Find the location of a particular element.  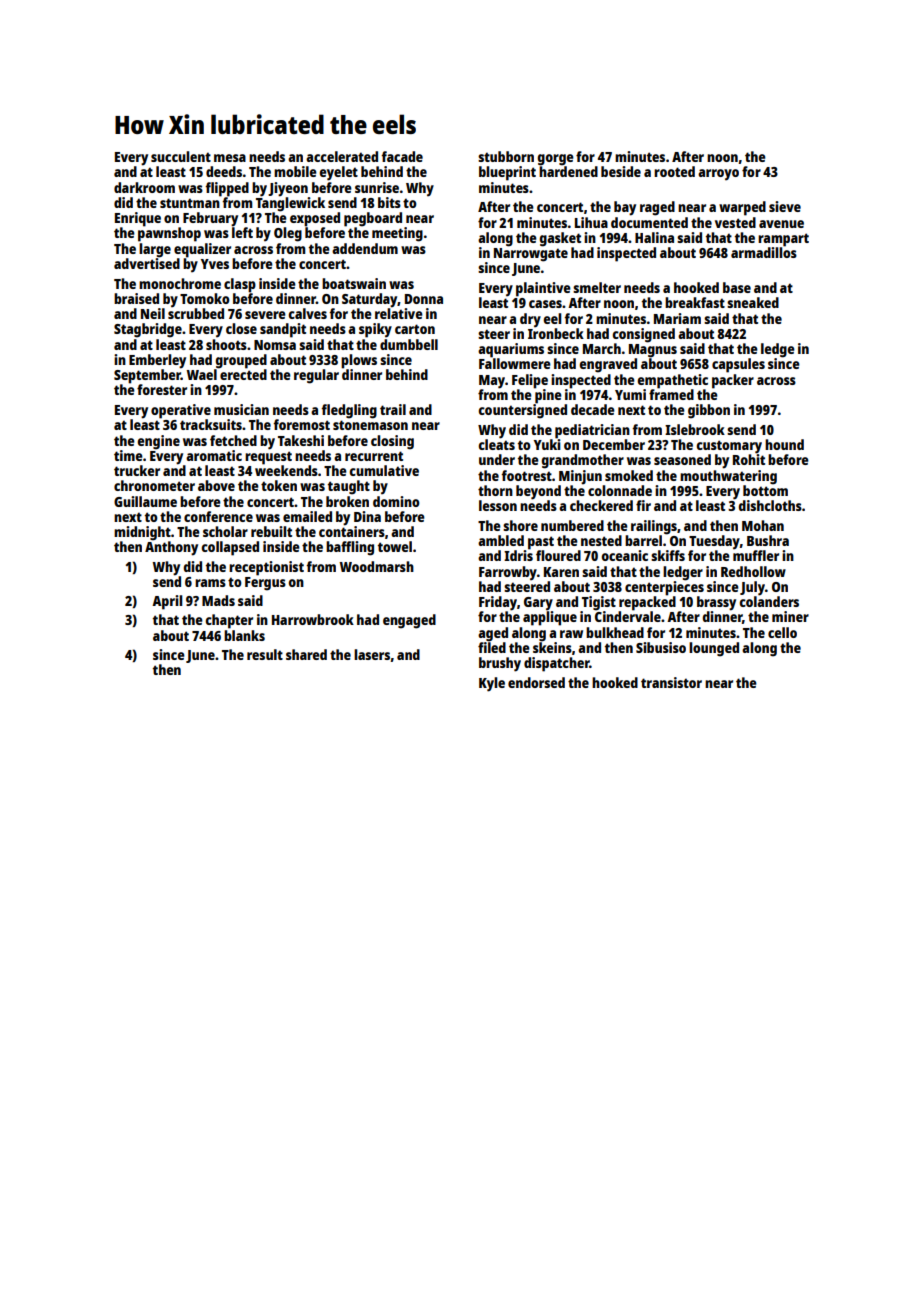

equalizer is located at coordinates (202, 250).
